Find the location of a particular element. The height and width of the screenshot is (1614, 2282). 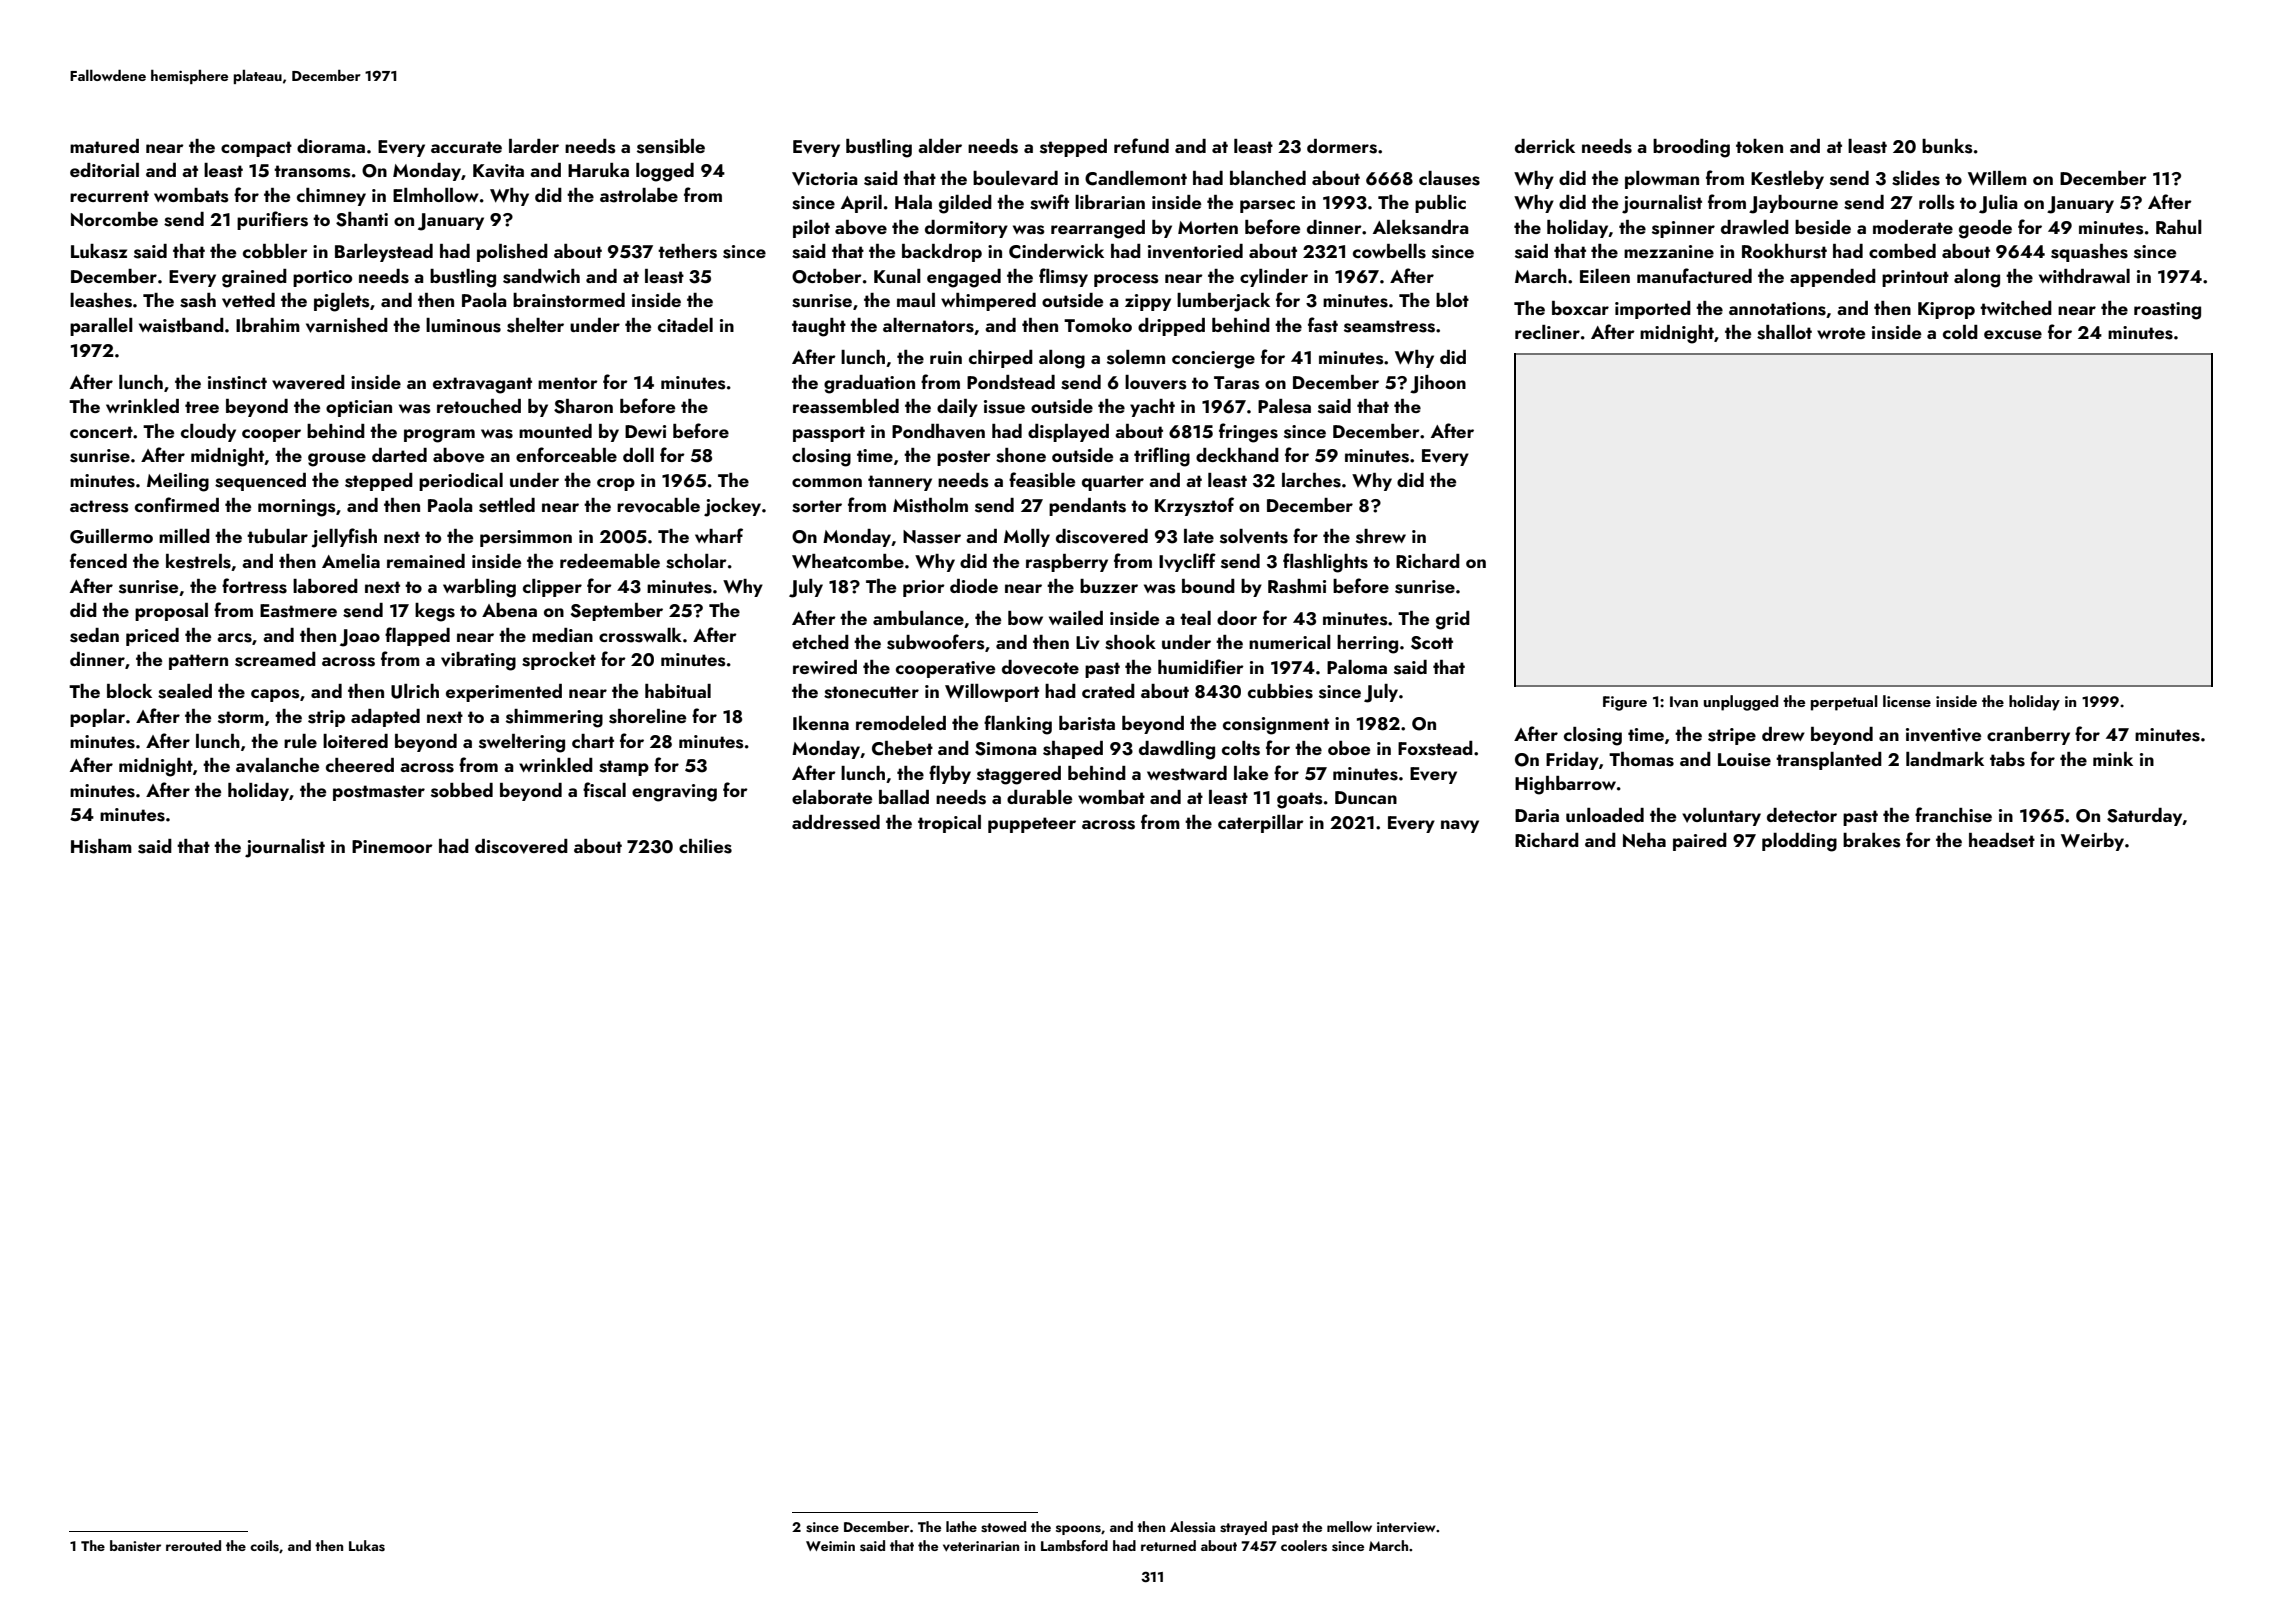

loitered is located at coordinates (355, 741).
